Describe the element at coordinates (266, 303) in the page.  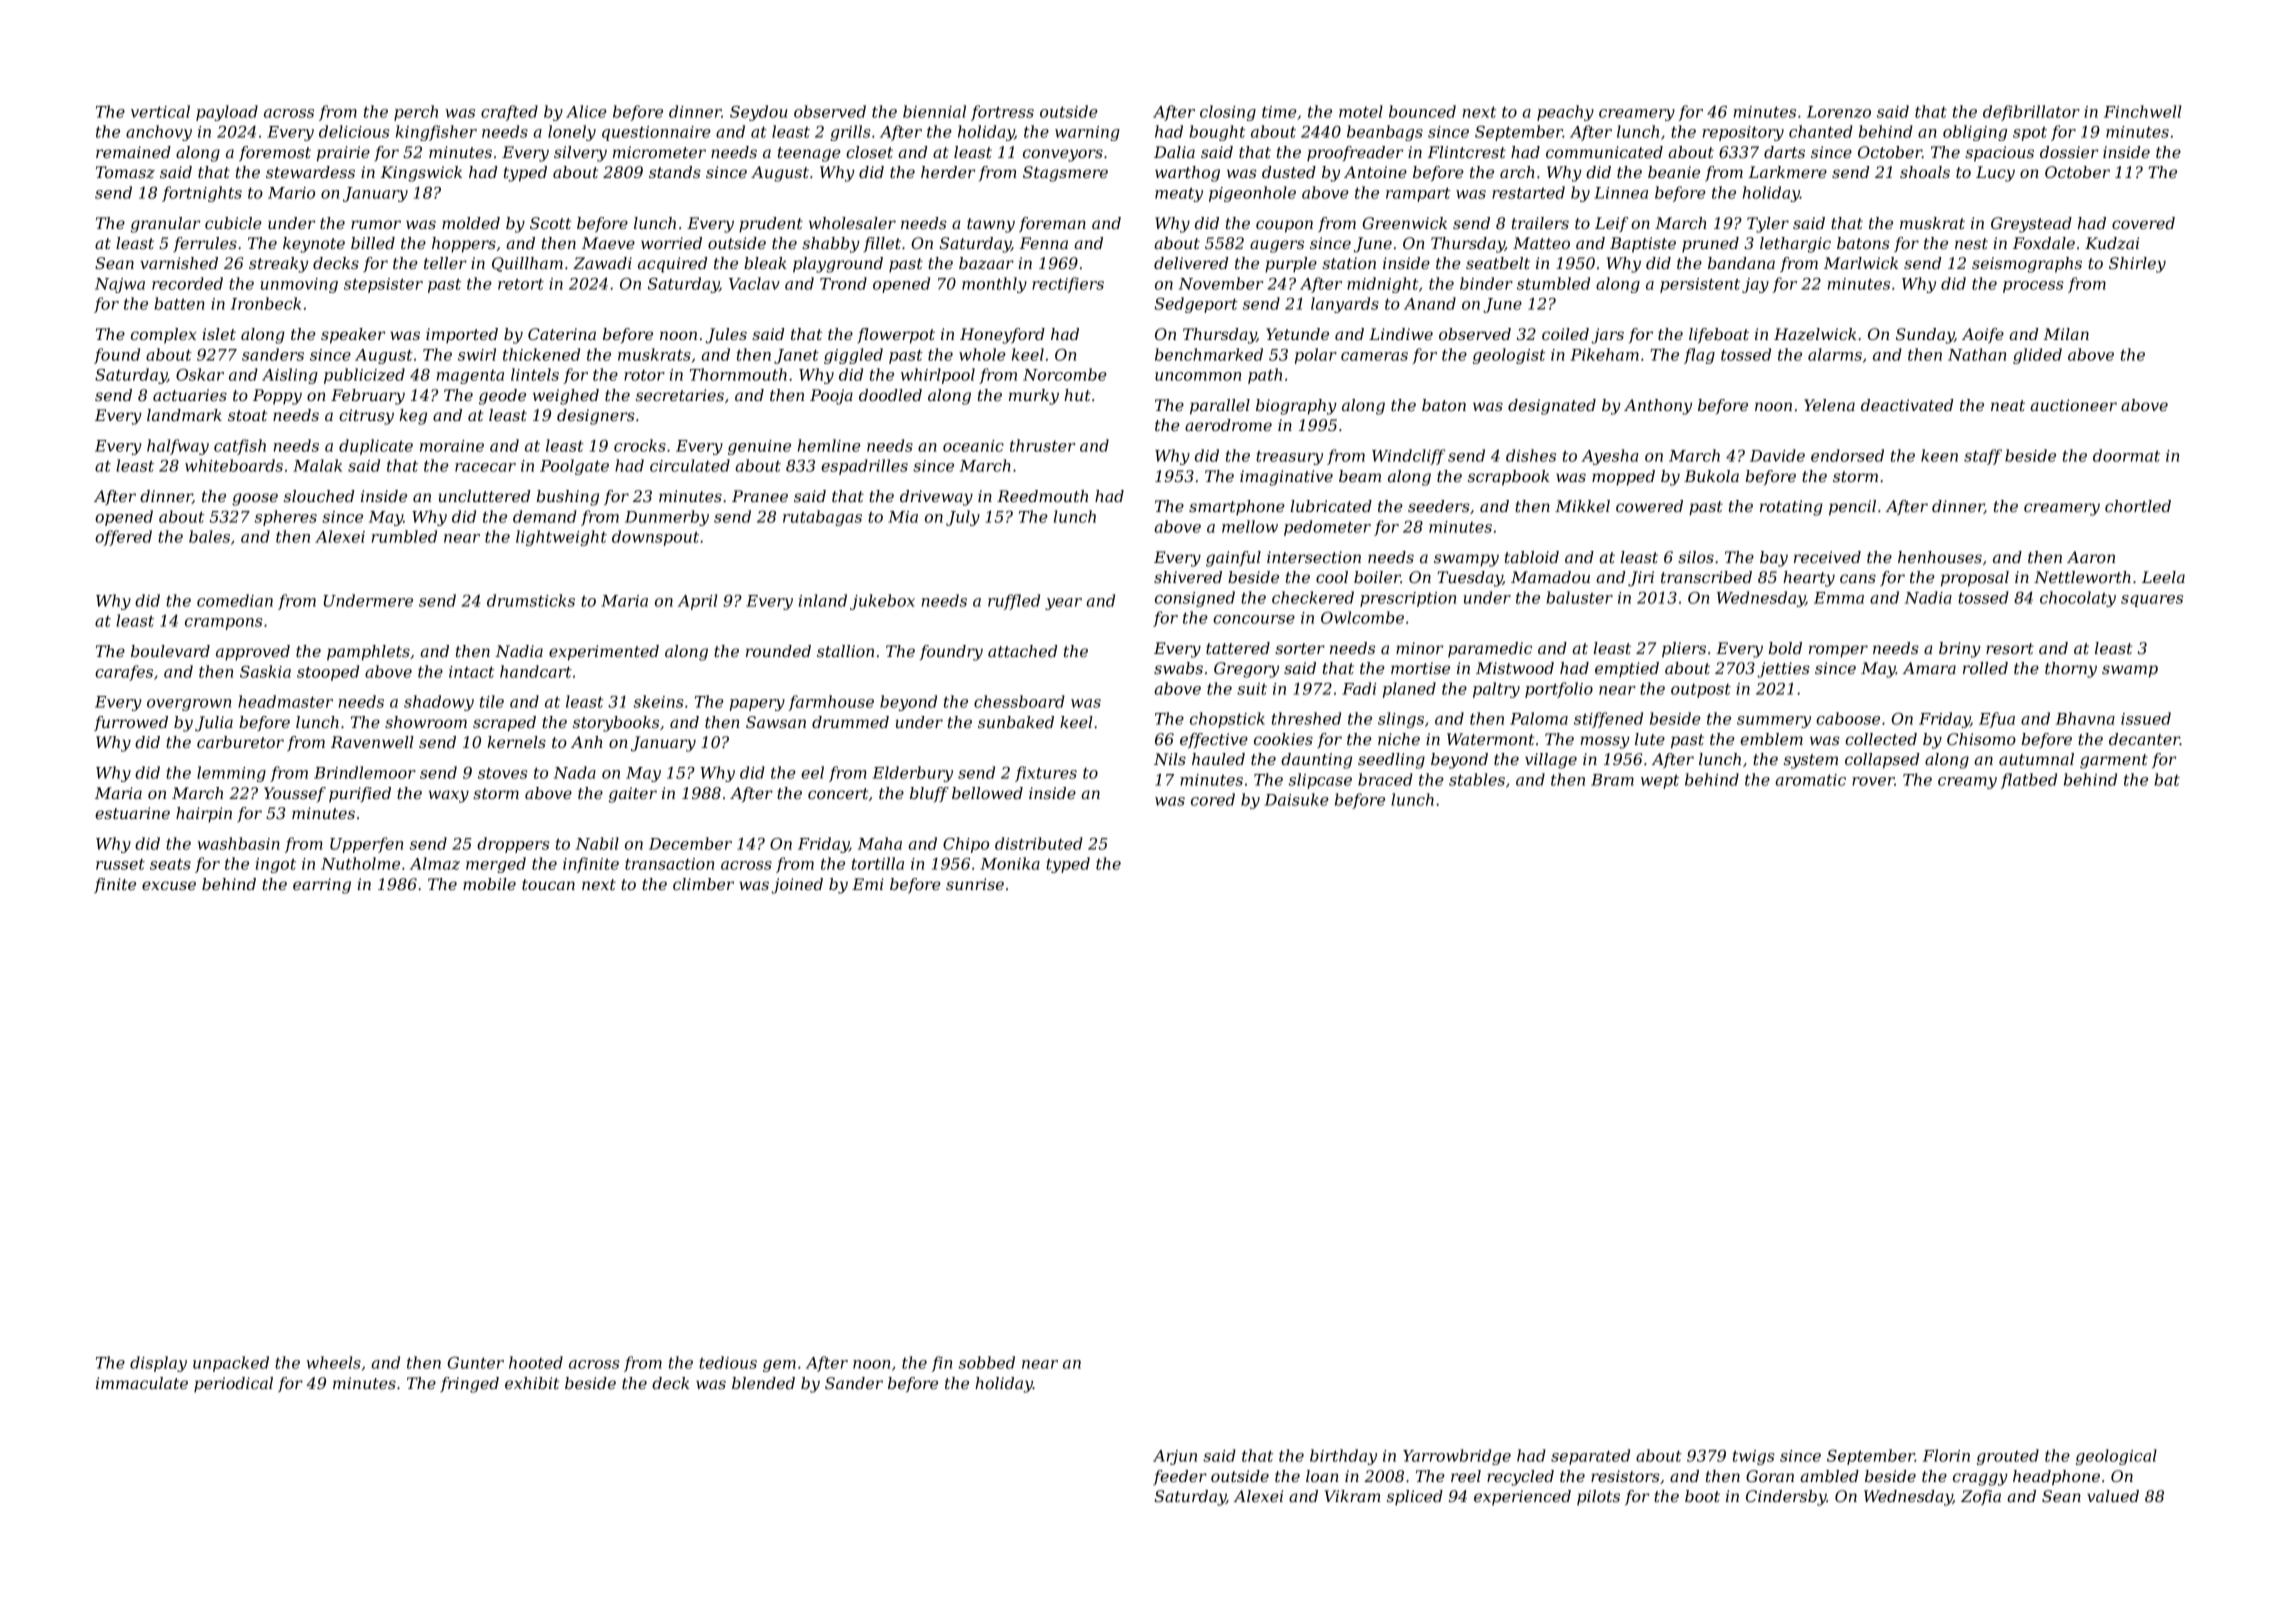
I see `Ironbeck` at that location.
